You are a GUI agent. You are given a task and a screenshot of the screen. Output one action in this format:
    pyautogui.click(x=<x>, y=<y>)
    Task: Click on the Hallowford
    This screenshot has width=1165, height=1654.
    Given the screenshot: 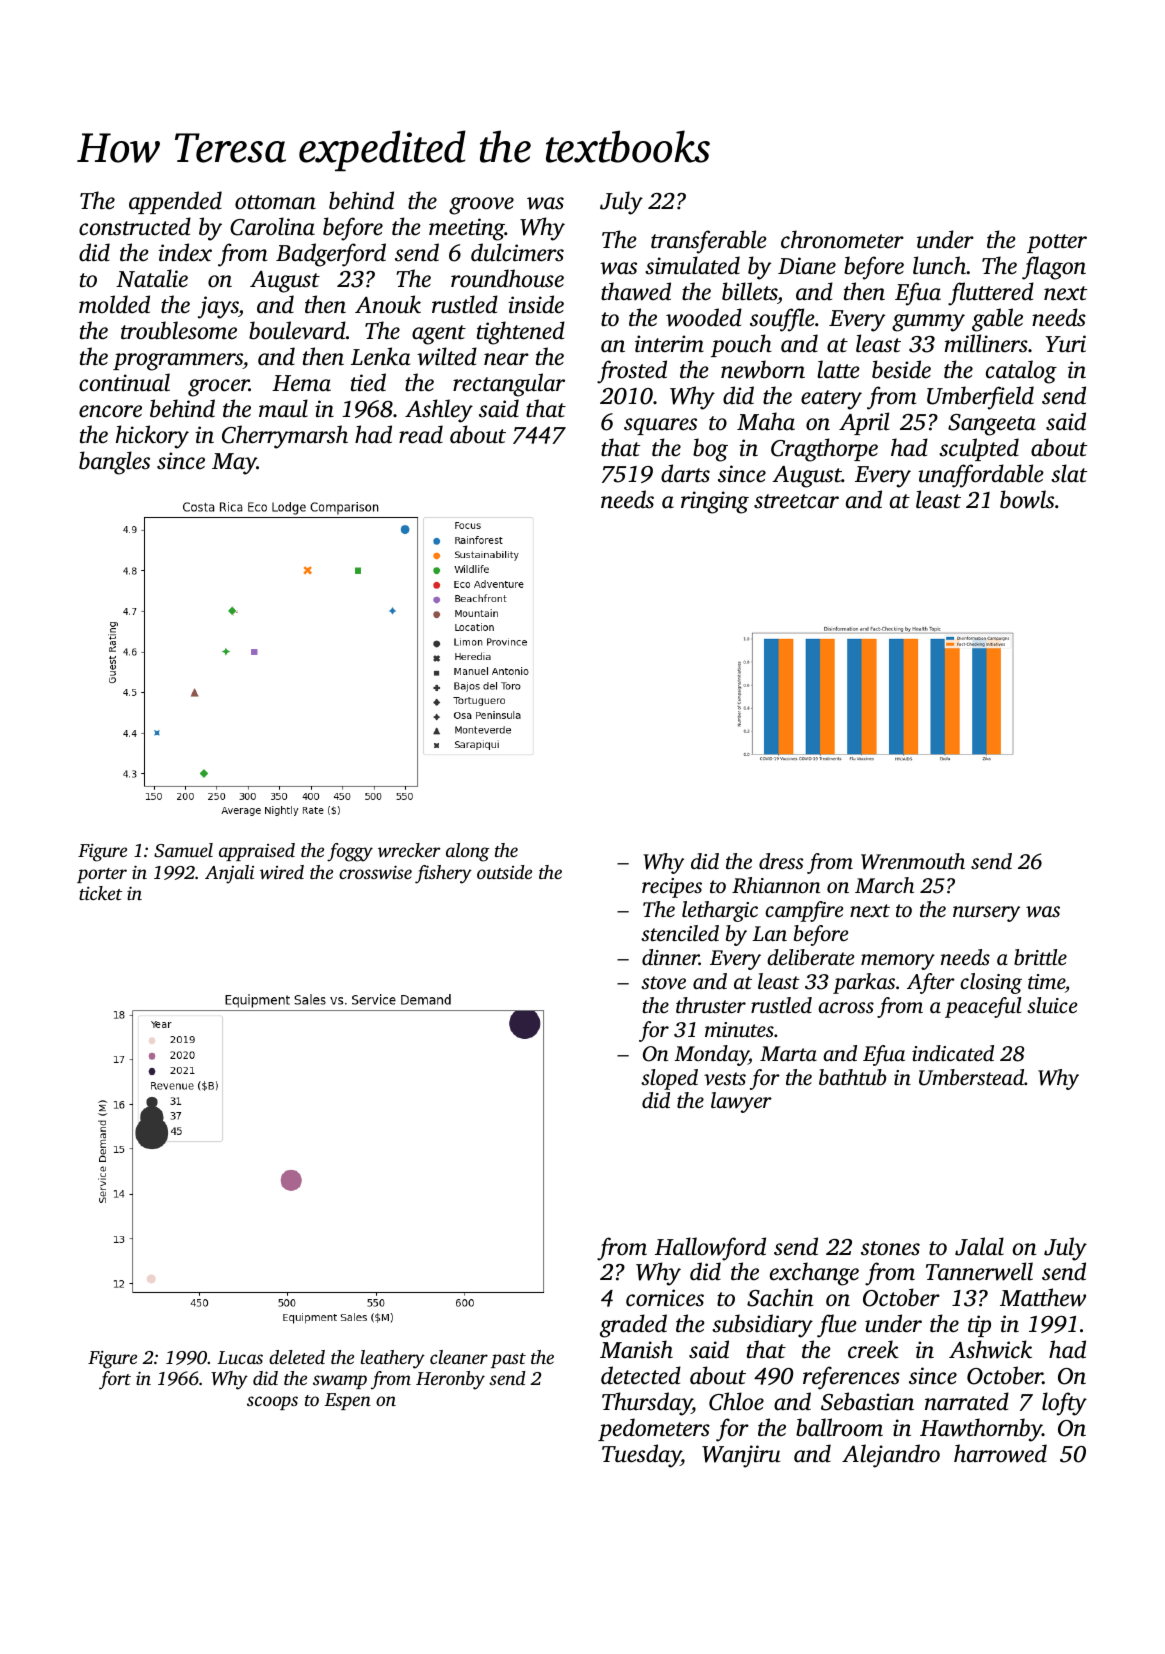 What is the action you would take?
    pyautogui.click(x=710, y=1249)
